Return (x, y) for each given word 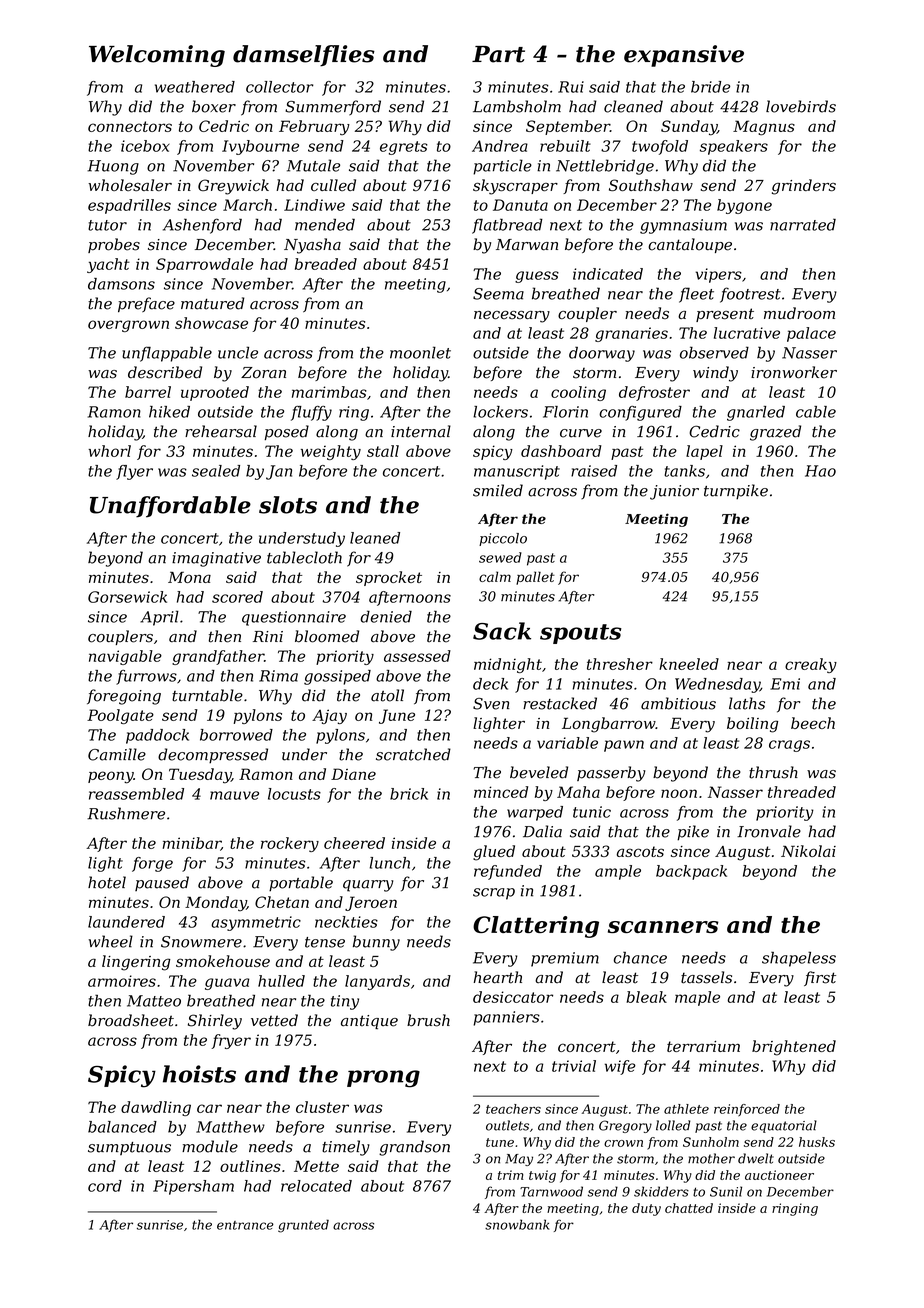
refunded (508, 872)
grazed (775, 433)
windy (715, 374)
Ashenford (202, 226)
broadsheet (131, 1020)
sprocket (389, 578)
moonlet (420, 352)
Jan (279, 472)
